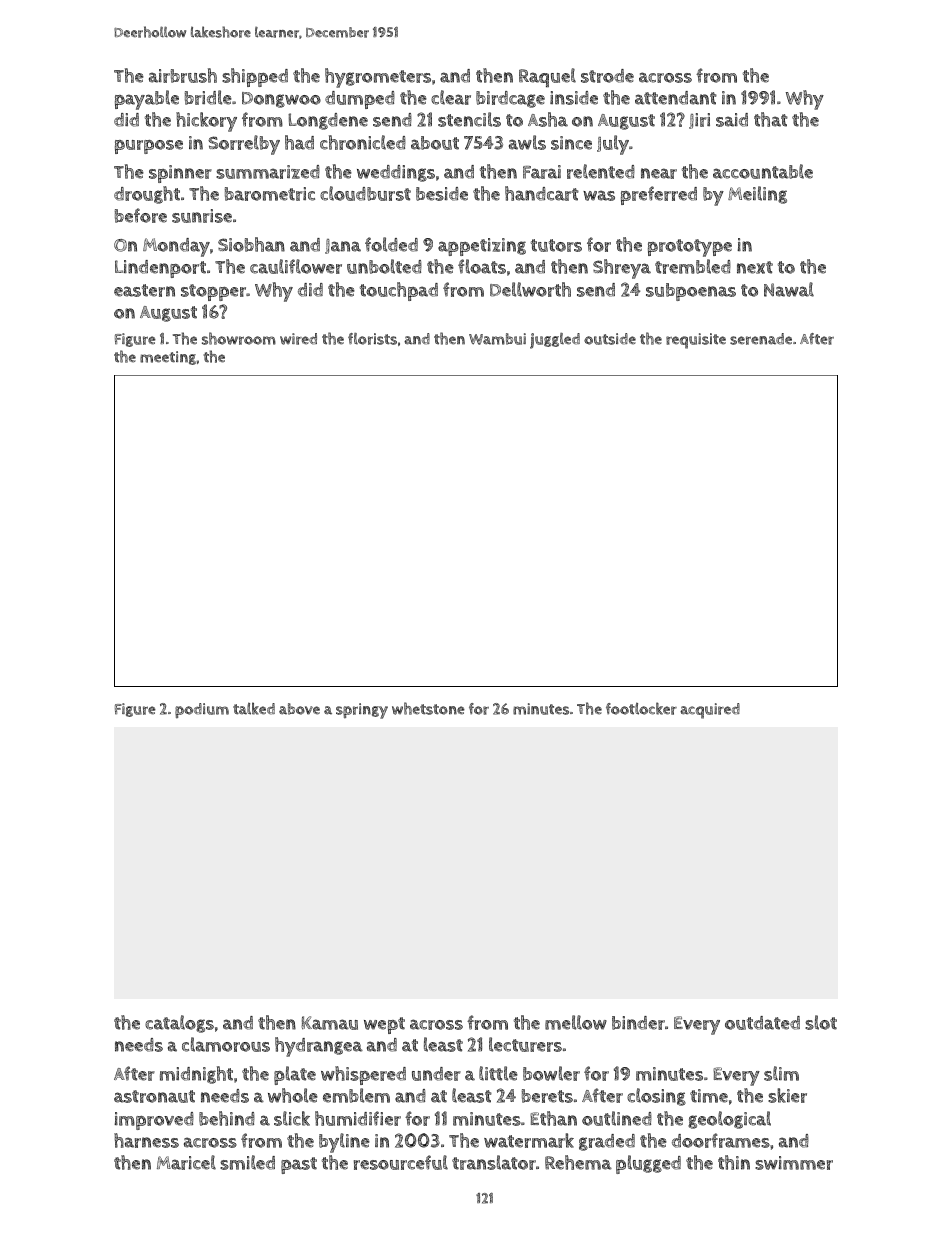  I want to click on doorframes, so click(721, 1140).
